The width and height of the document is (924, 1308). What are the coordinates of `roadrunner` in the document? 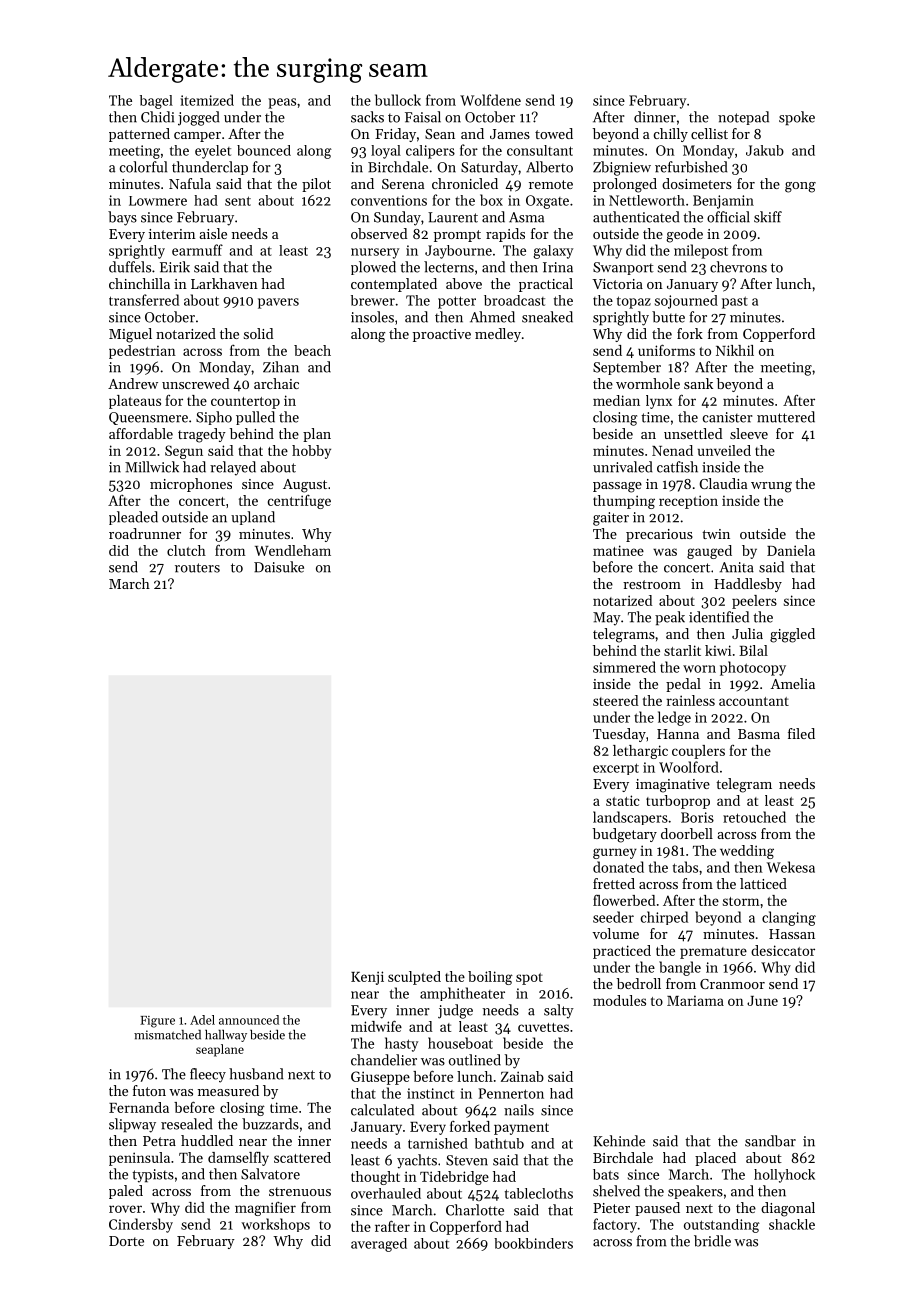 It's located at (145, 533).
